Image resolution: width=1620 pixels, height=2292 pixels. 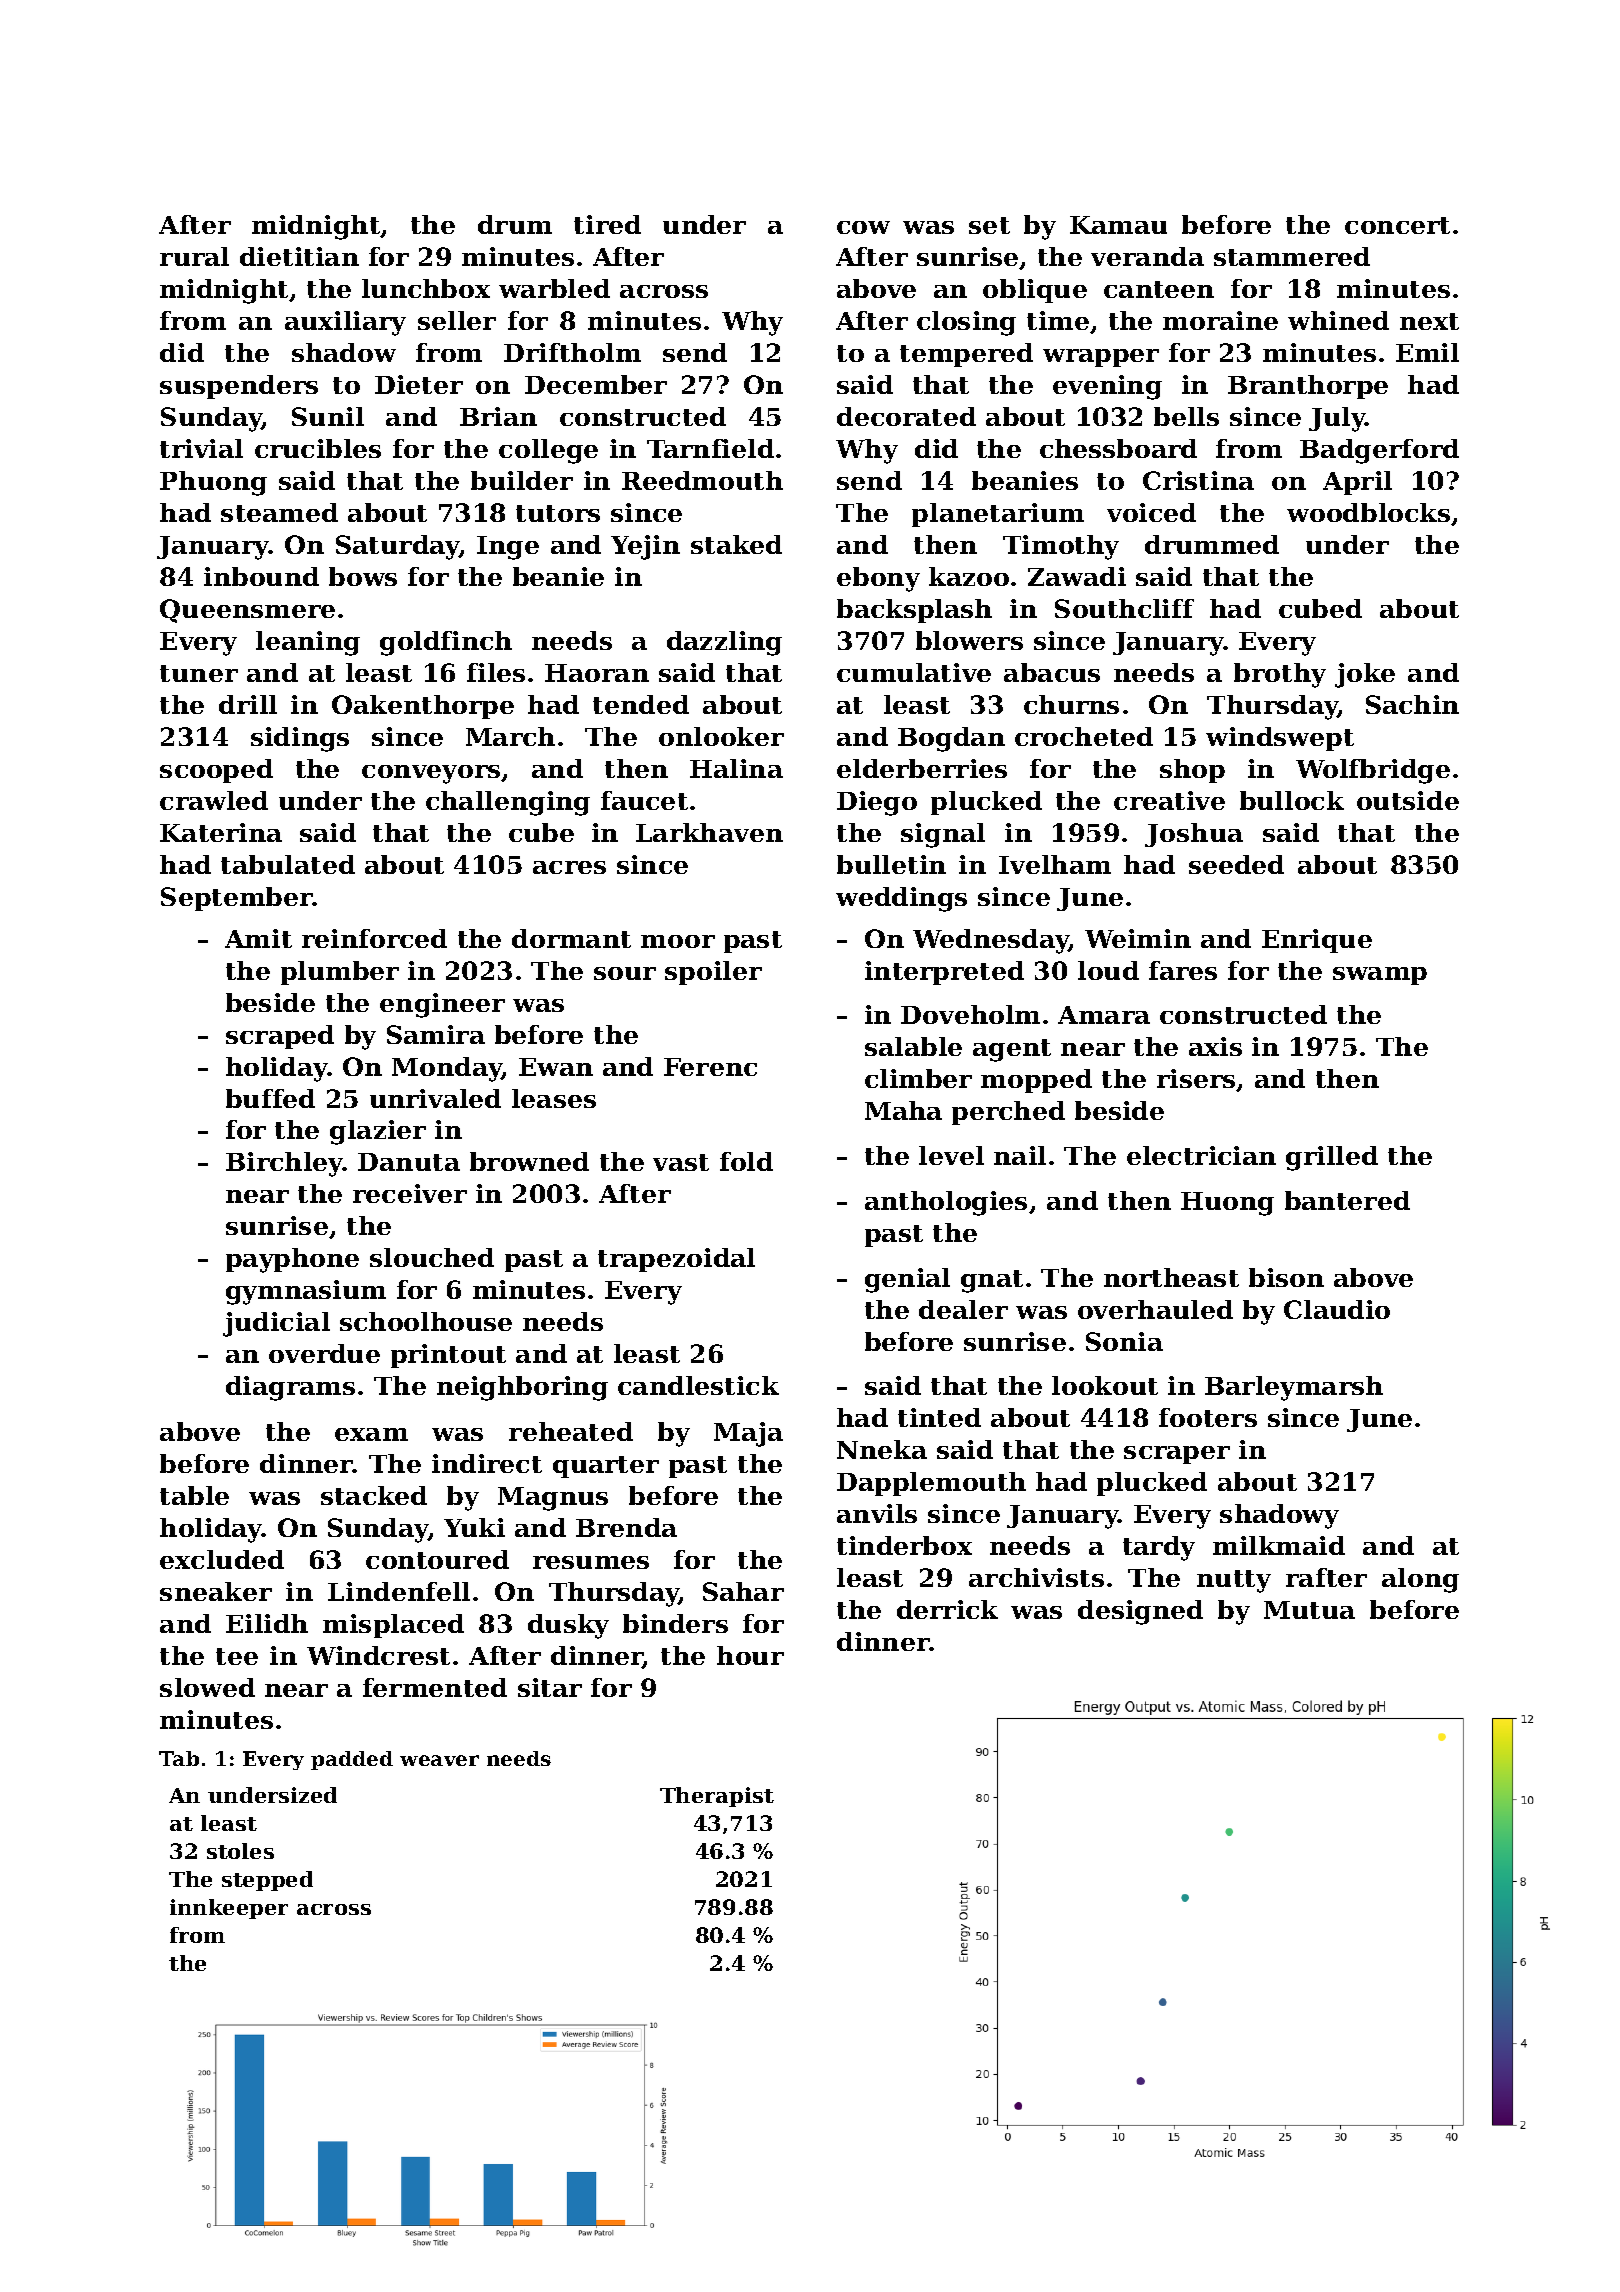 I want to click on ebony, so click(x=878, y=579).
